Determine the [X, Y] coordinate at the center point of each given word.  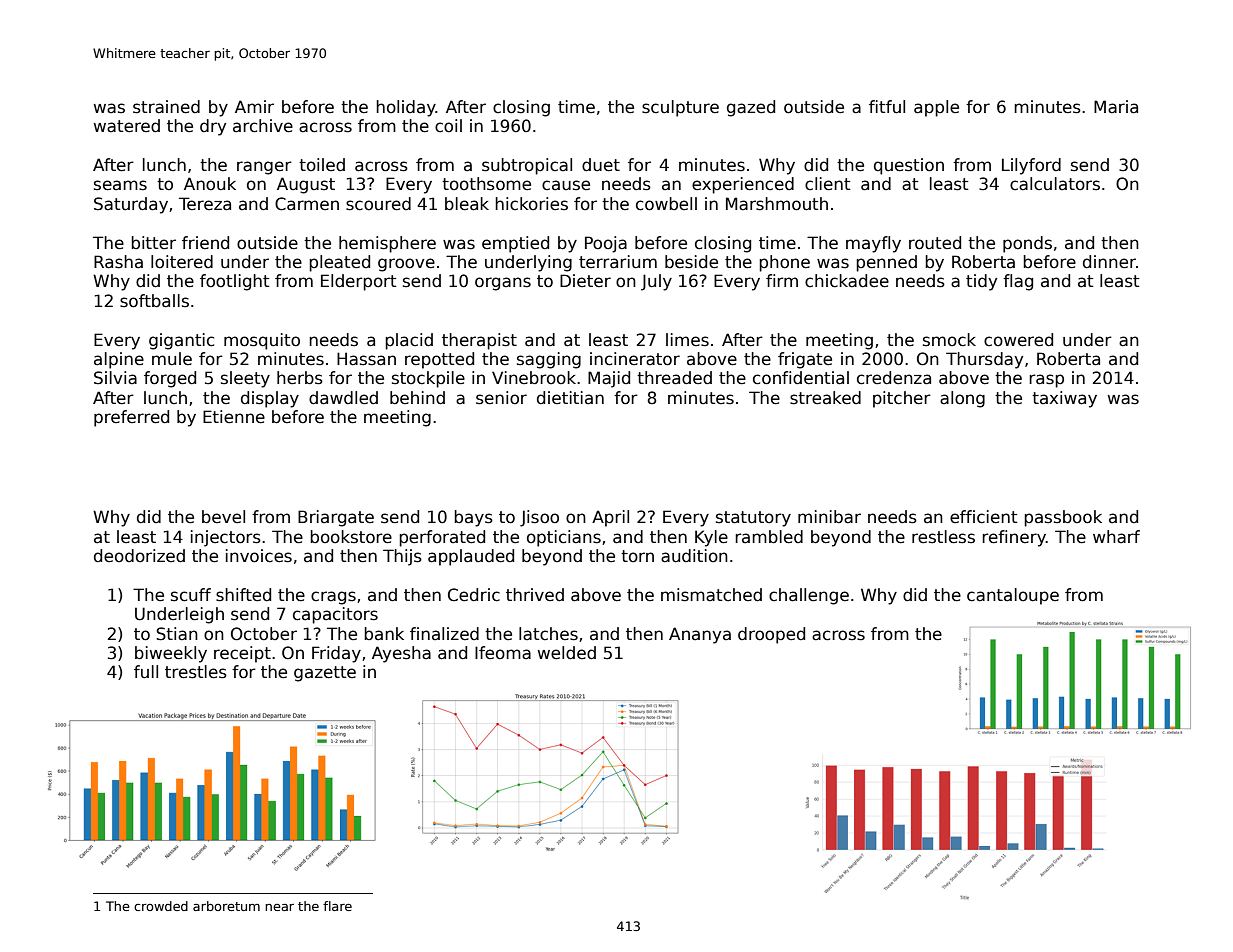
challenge [809, 596]
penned [886, 263]
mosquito [262, 341]
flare [337, 906]
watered [127, 126]
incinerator [635, 359]
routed [935, 243]
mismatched [711, 595]
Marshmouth [777, 204]
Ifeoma [503, 653]
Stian [177, 634]
